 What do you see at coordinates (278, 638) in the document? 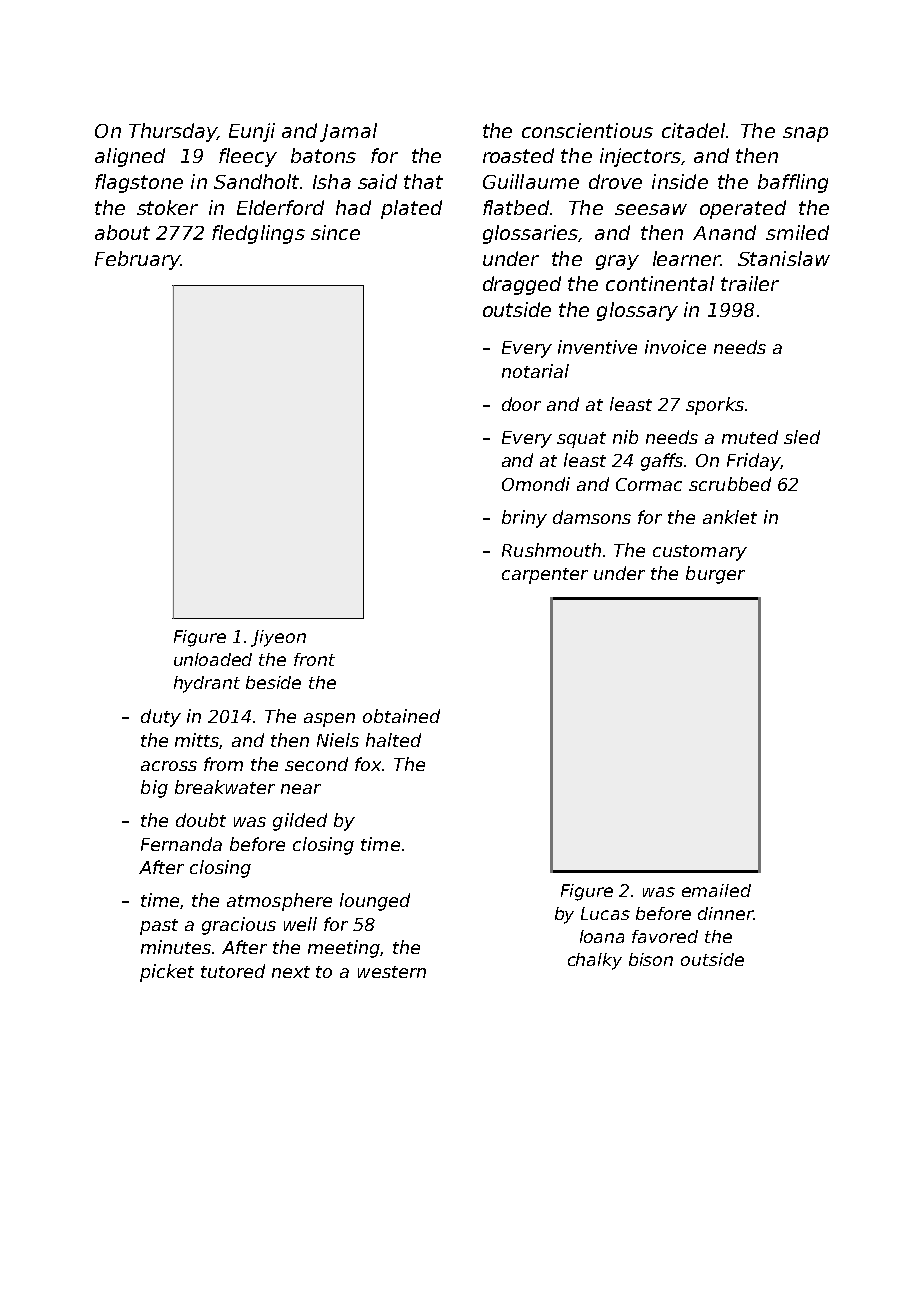
I see `Jiyeon` at bounding box center [278, 638].
